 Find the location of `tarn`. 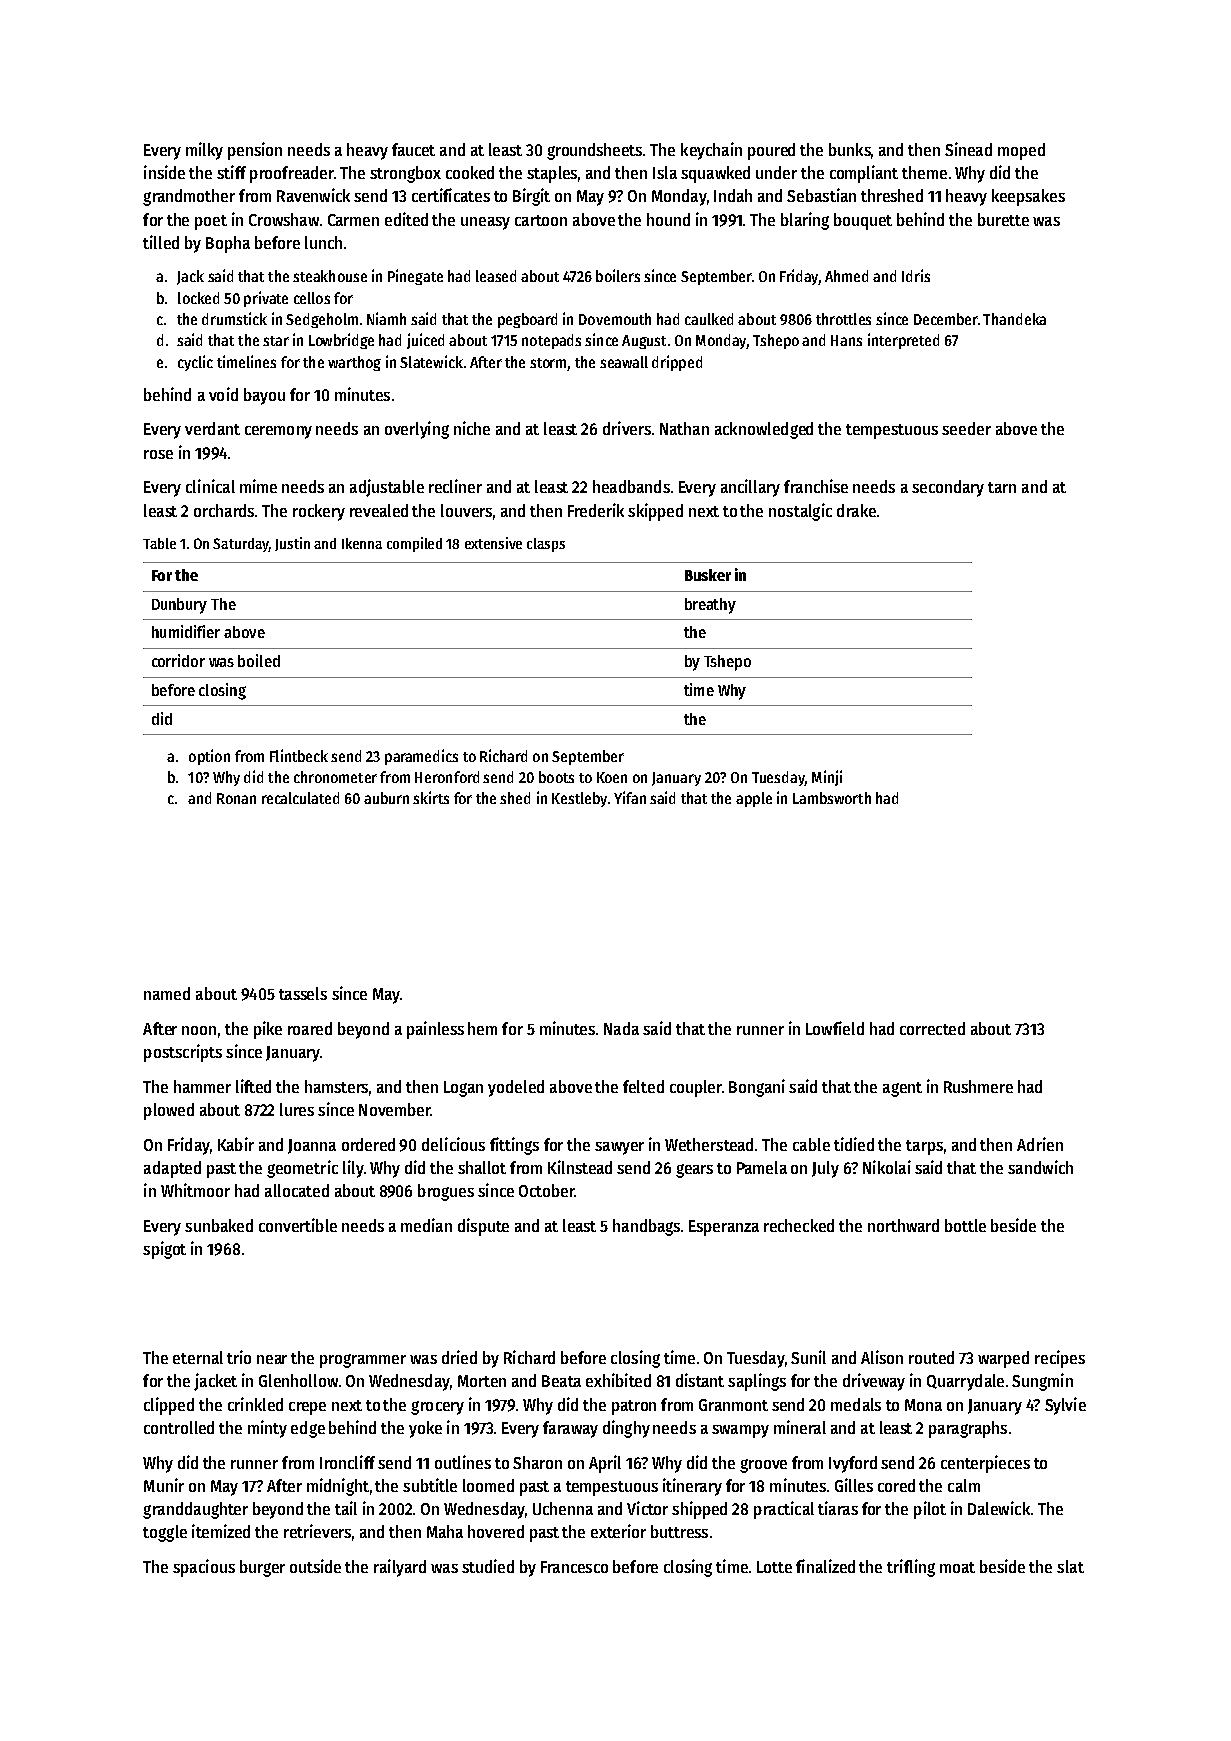

tarn is located at coordinates (1002, 487).
